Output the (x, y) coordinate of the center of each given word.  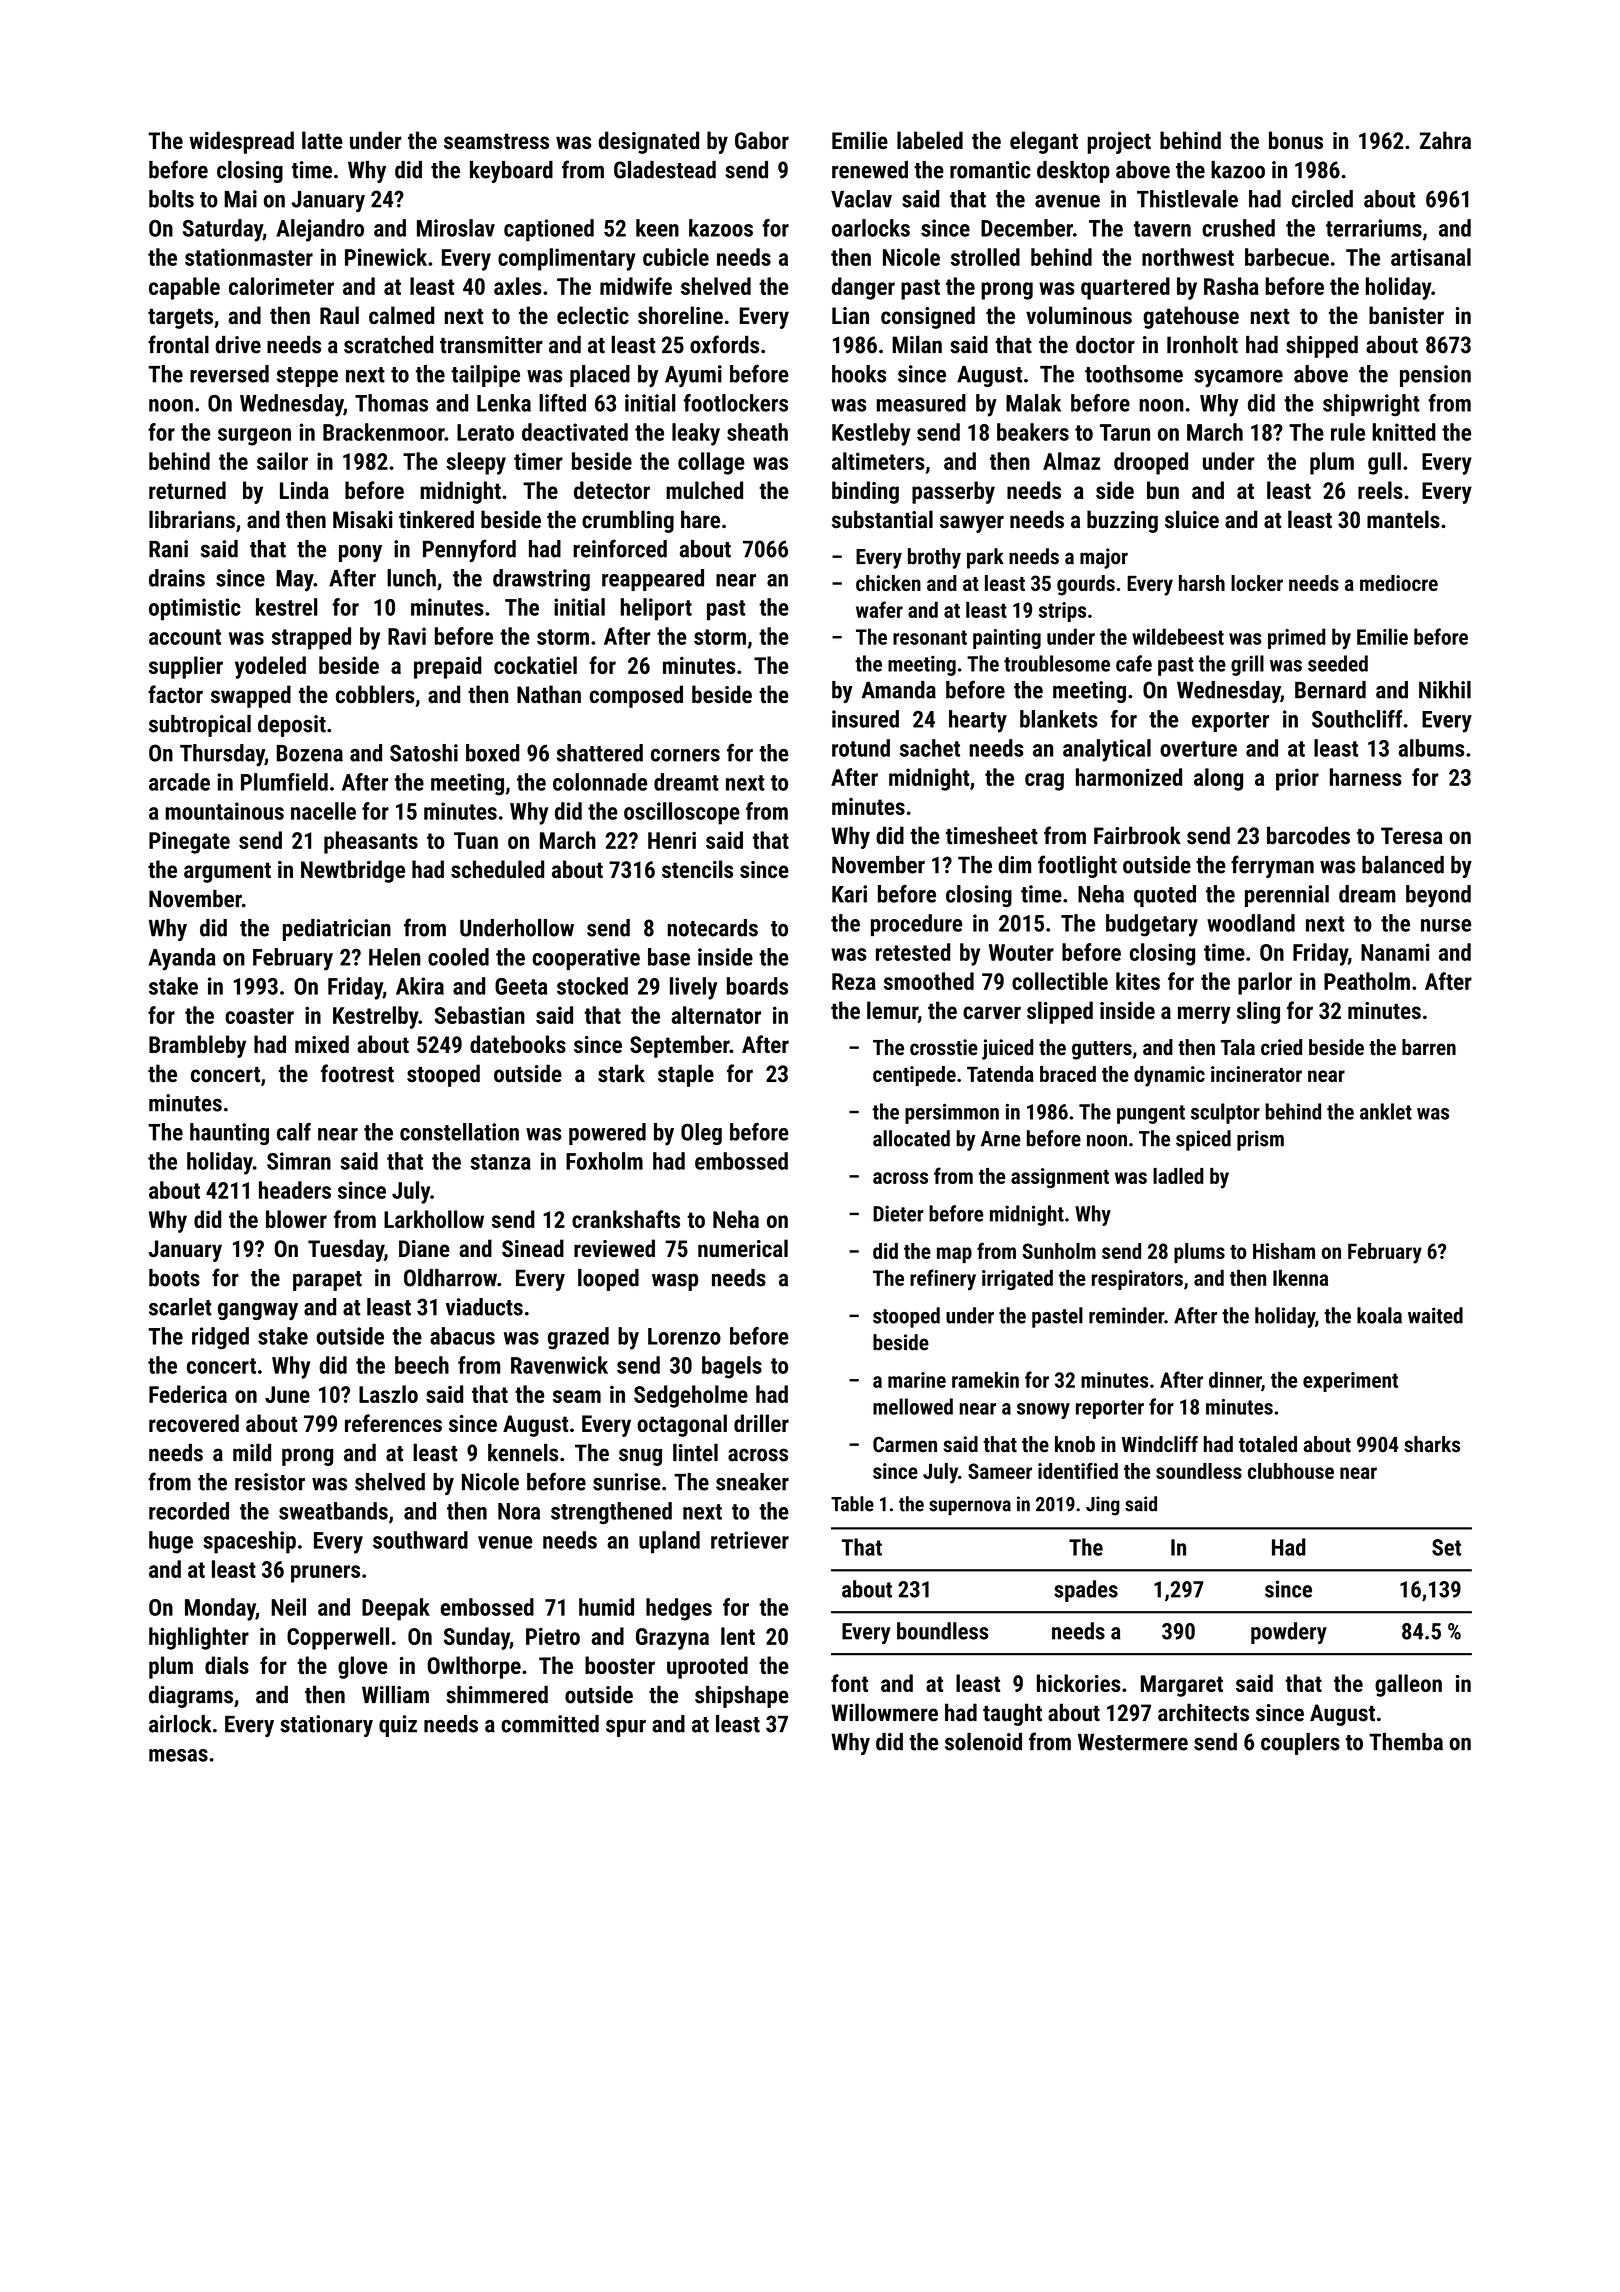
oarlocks (871, 228)
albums (1431, 748)
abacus (462, 1336)
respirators (1137, 1280)
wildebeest (1178, 636)
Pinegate (189, 842)
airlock (180, 1724)
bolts (171, 199)
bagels (732, 1367)
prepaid (447, 667)
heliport (656, 609)
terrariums (1374, 228)
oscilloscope (682, 813)
